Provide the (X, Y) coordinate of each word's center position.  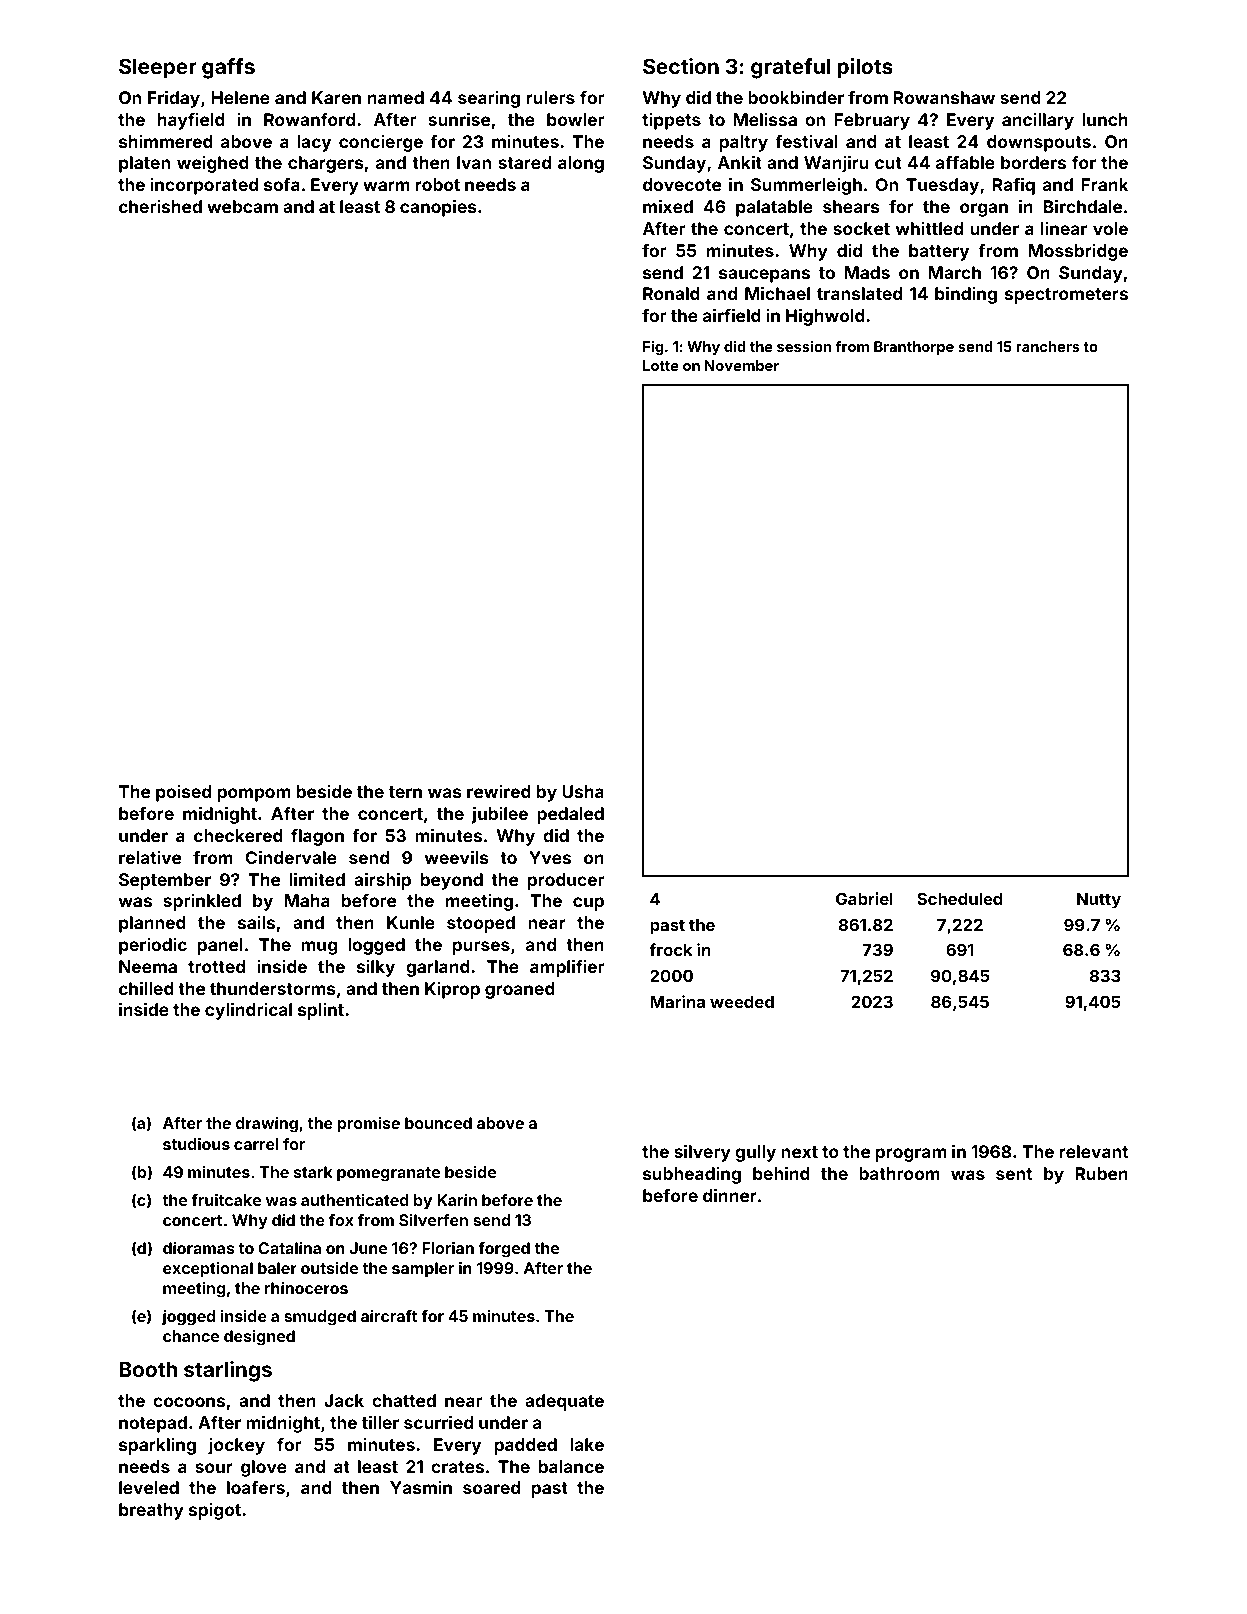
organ (984, 210)
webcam (242, 206)
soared (491, 1487)
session (804, 346)
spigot (215, 1511)
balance (571, 1466)
